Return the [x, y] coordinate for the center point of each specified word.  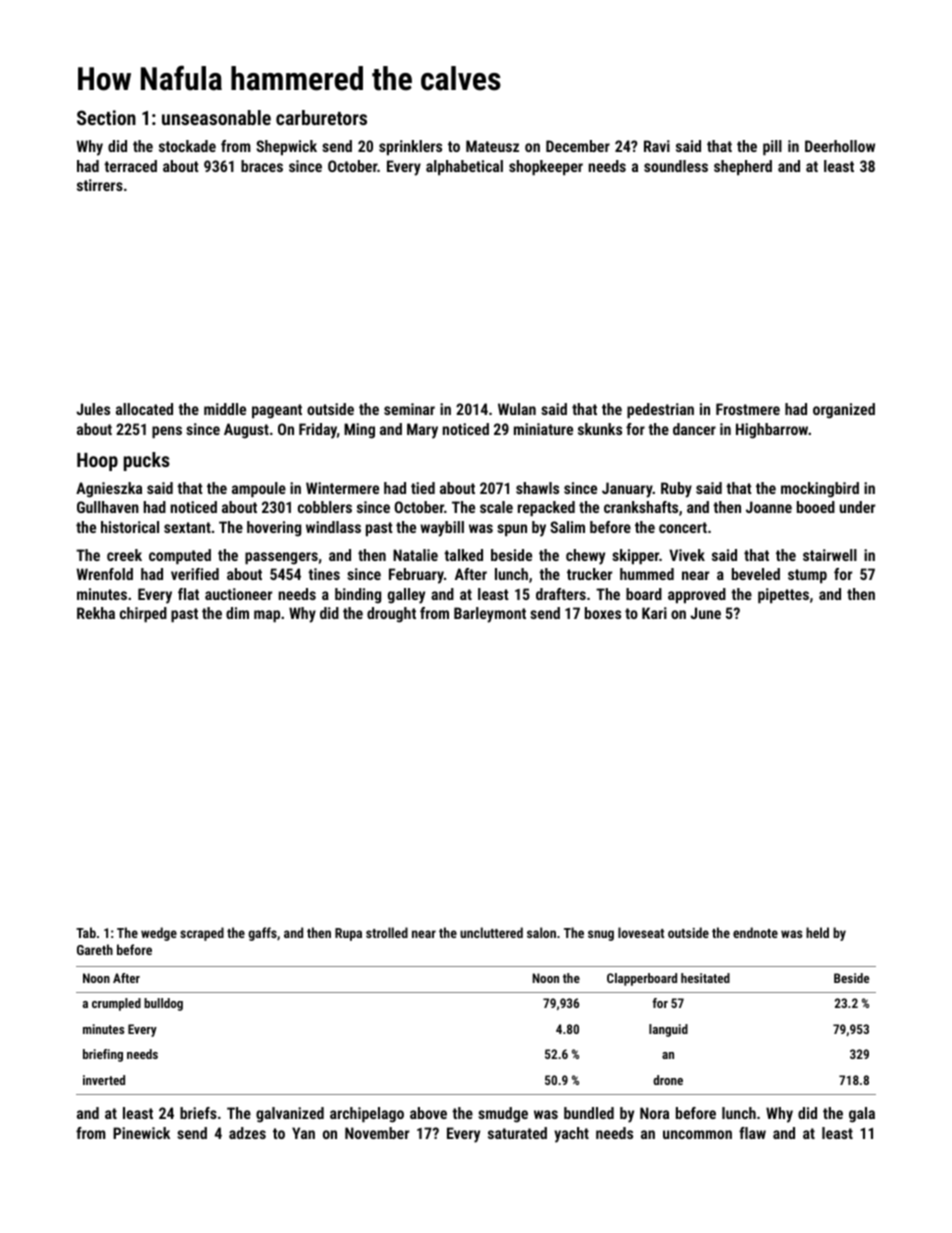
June [705, 613]
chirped [143, 614]
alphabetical [464, 167]
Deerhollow [840, 146]
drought [391, 615]
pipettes [783, 595]
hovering [274, 529]
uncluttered [491, 932]
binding [358, 596]
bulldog [163, 1004]
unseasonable [216, 117]
